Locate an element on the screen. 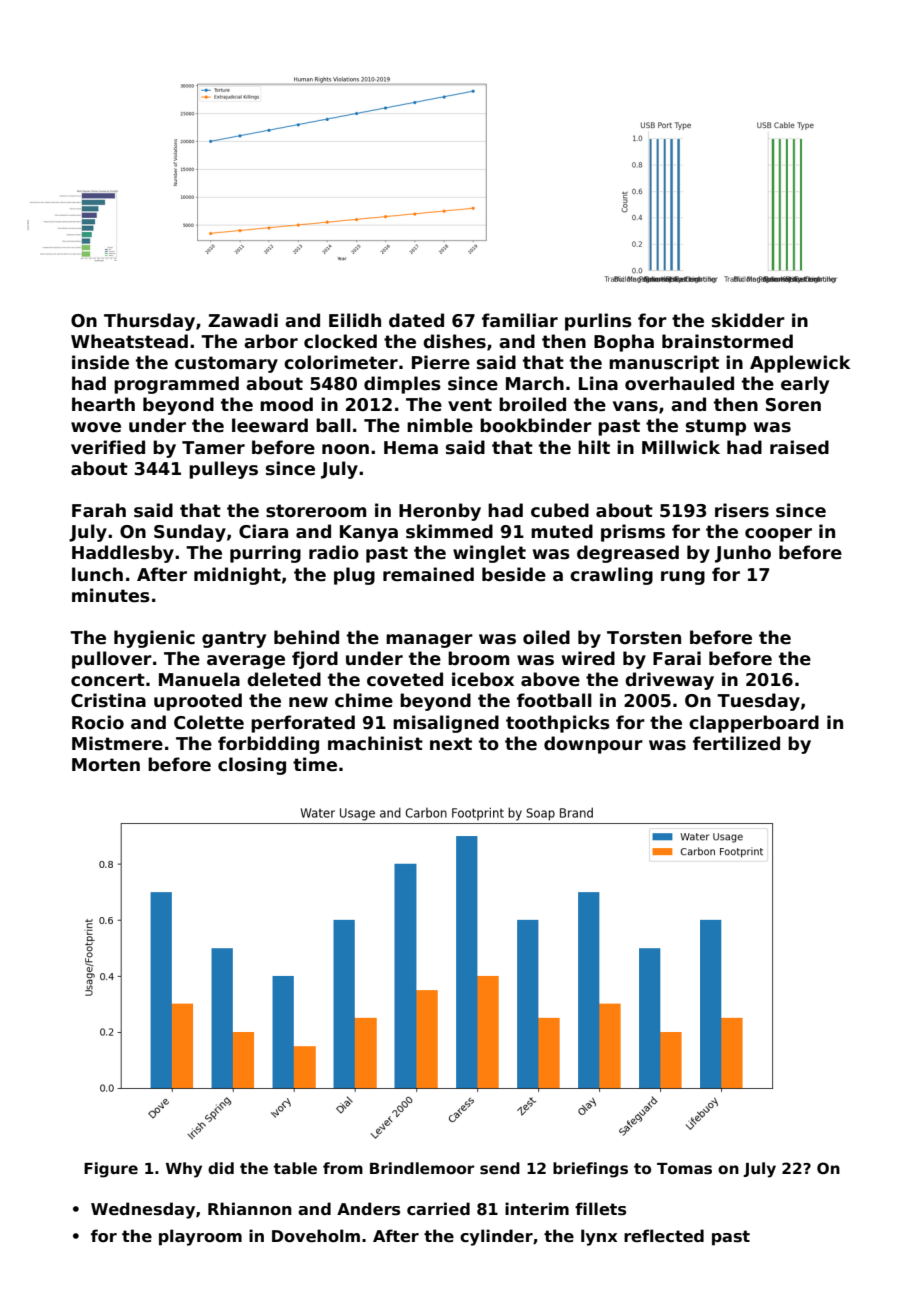 The height and width of the screenshot is (1308, 924). vent is located at coordinates (470, 405).
